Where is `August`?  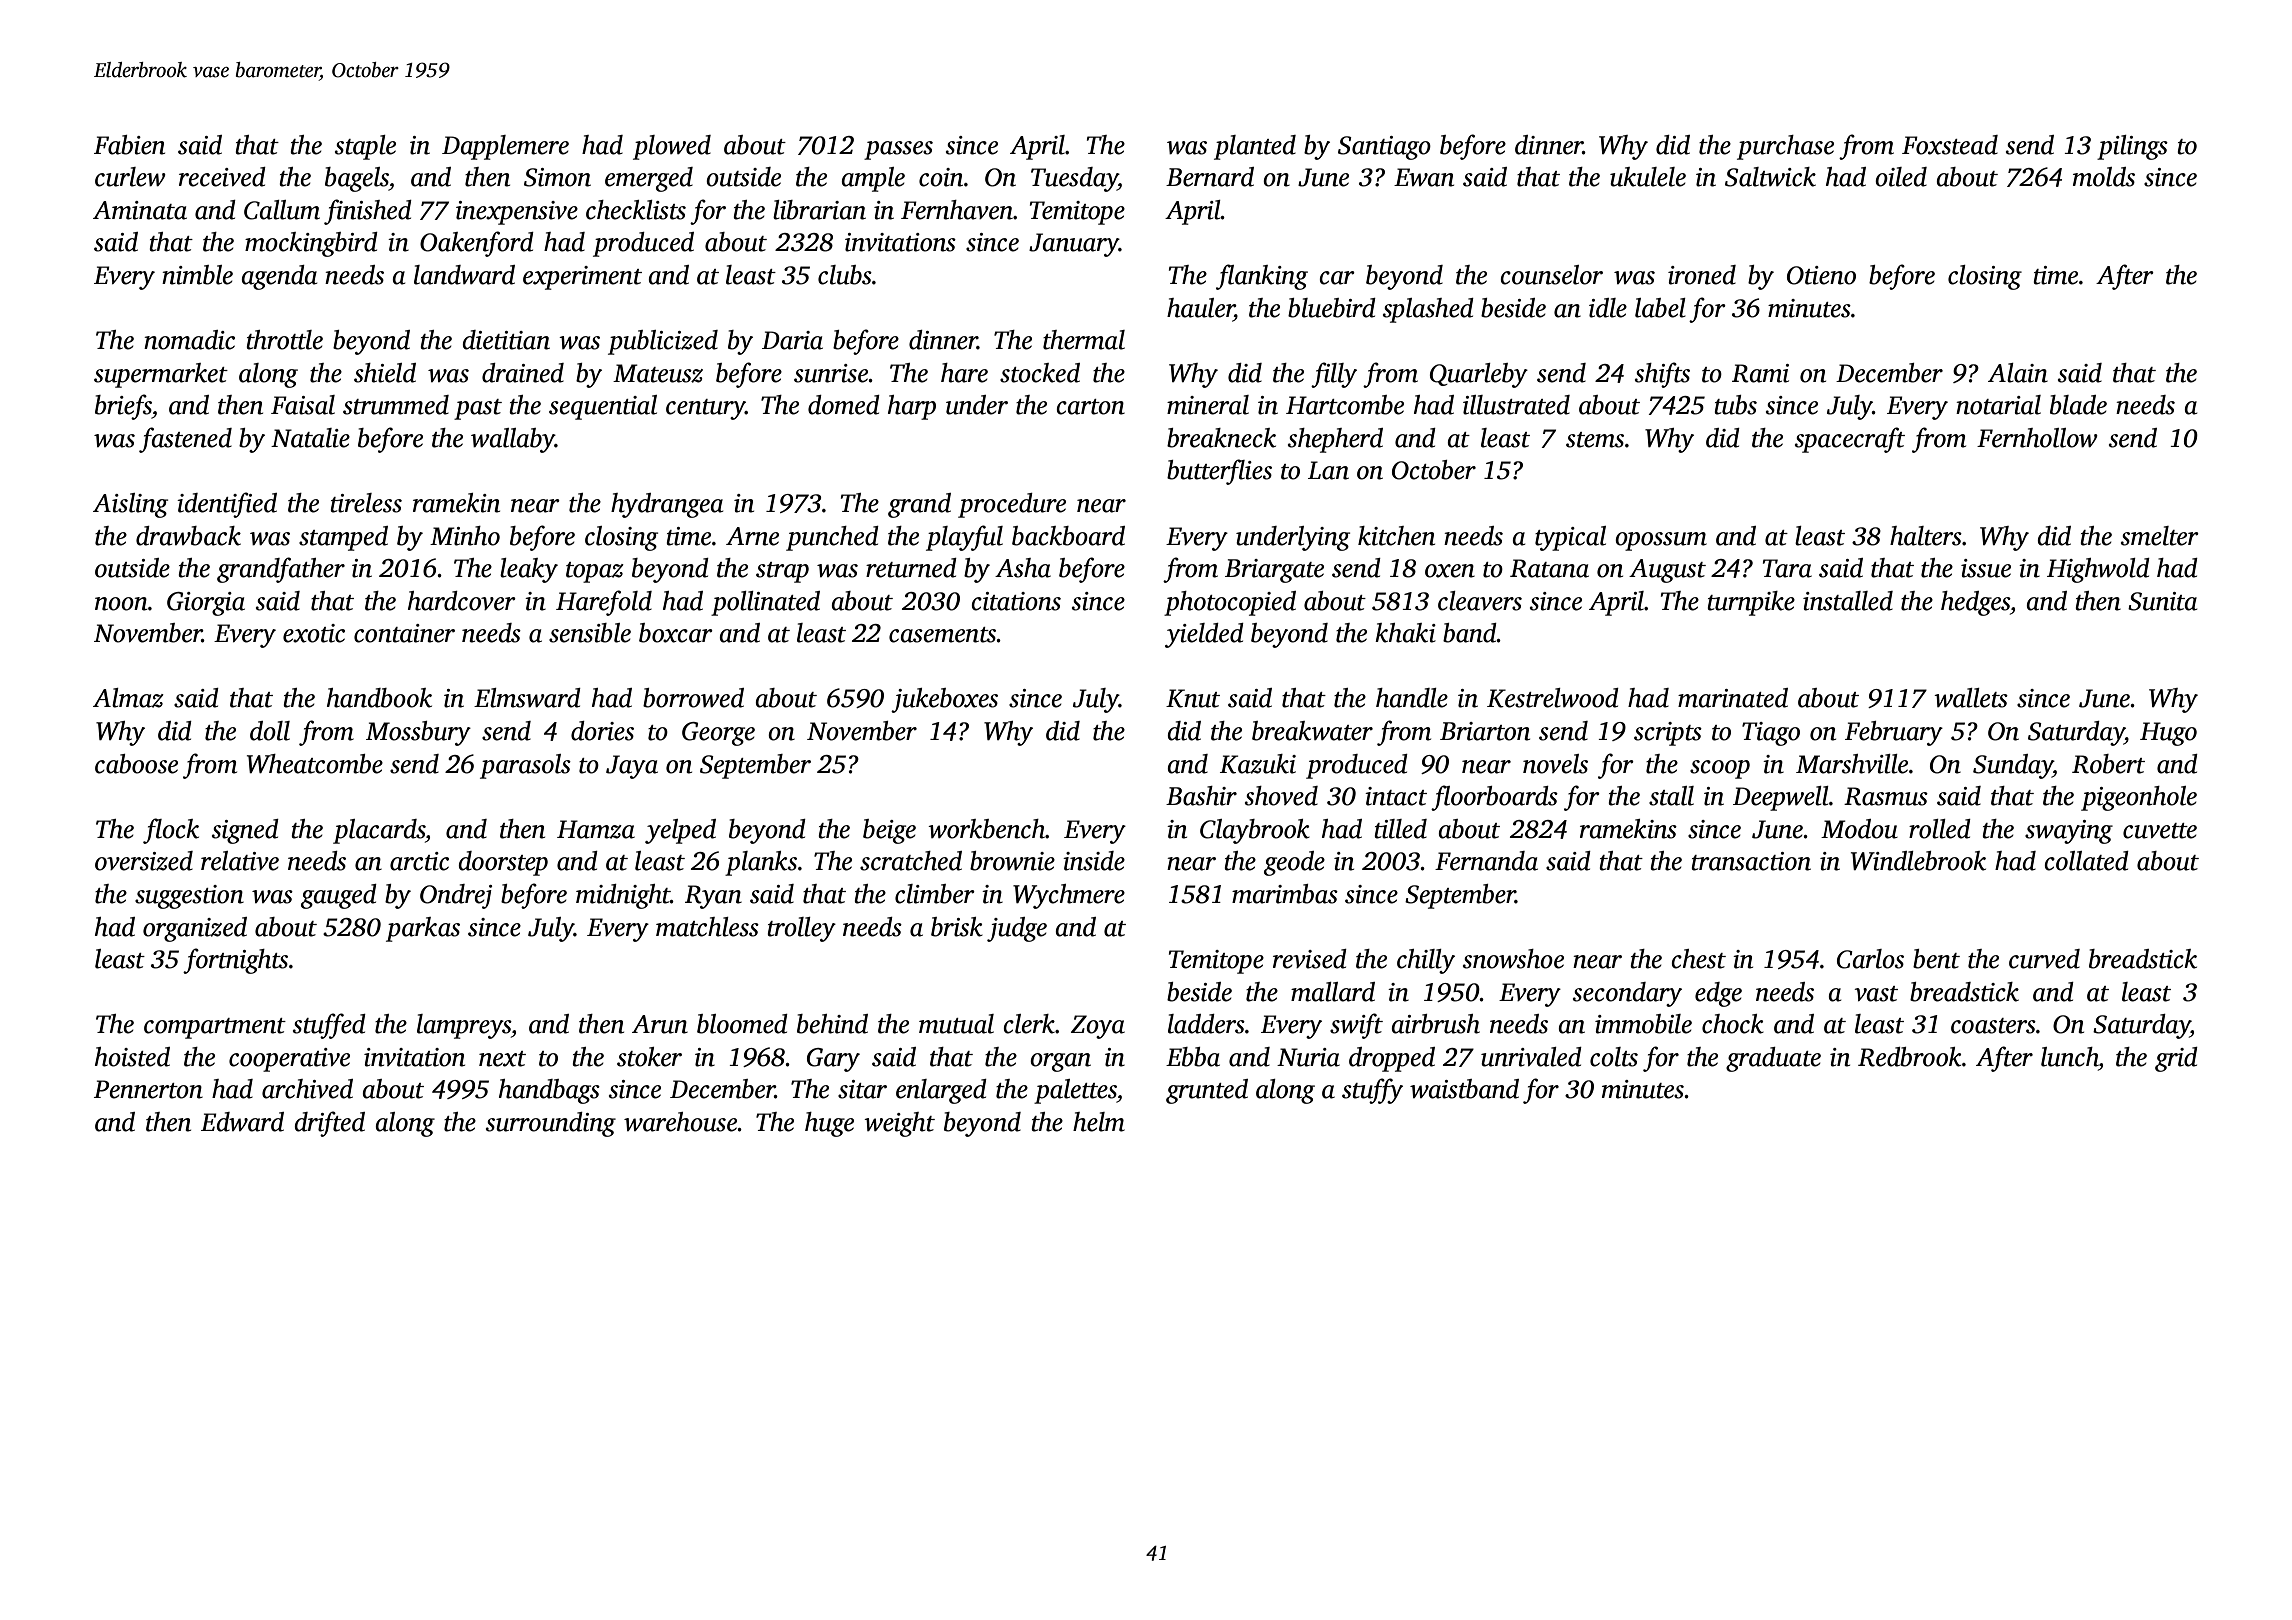
August is located at coordinates (1667, 571).
